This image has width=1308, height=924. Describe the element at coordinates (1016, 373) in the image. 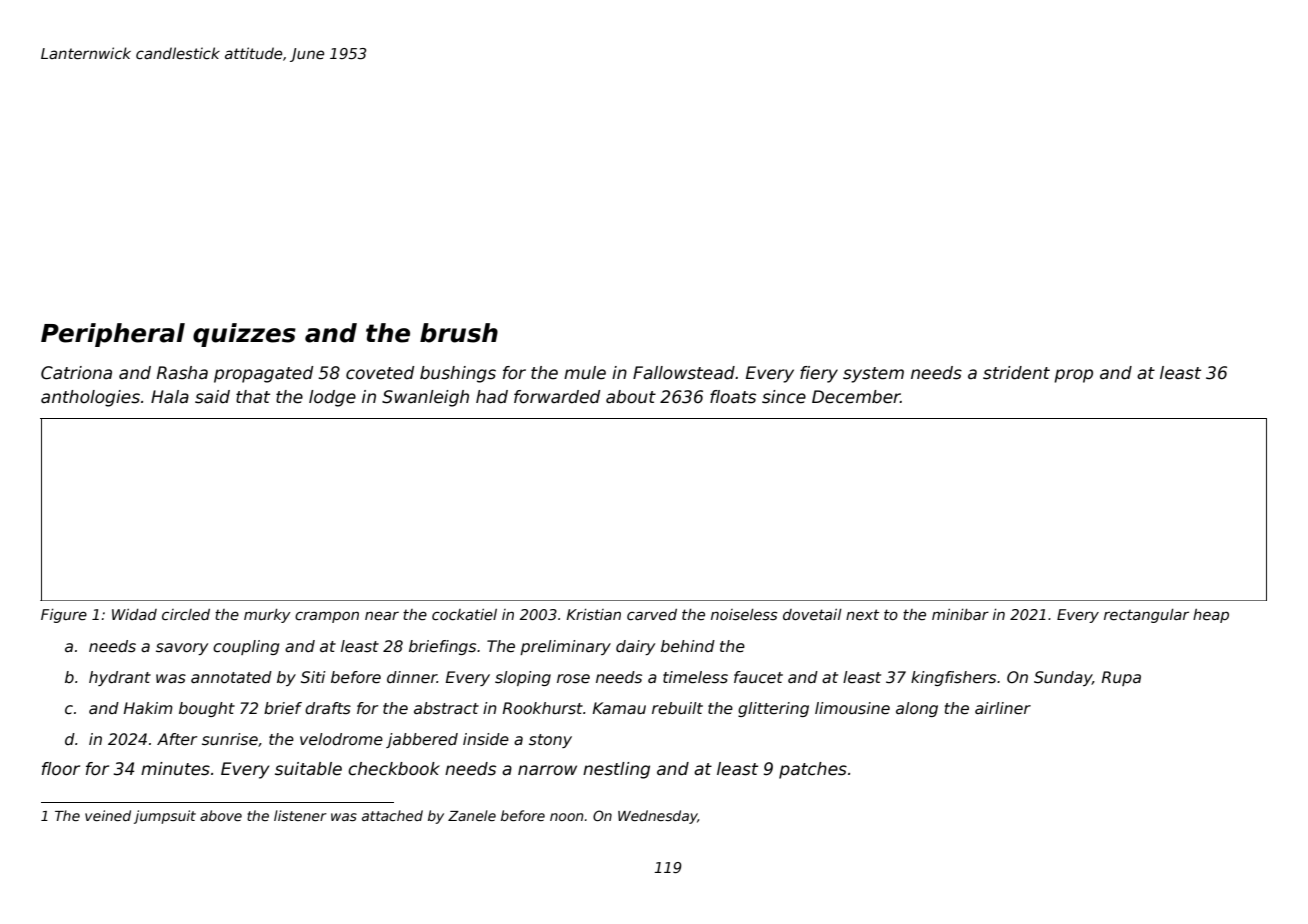

I see `strident` at that location.
